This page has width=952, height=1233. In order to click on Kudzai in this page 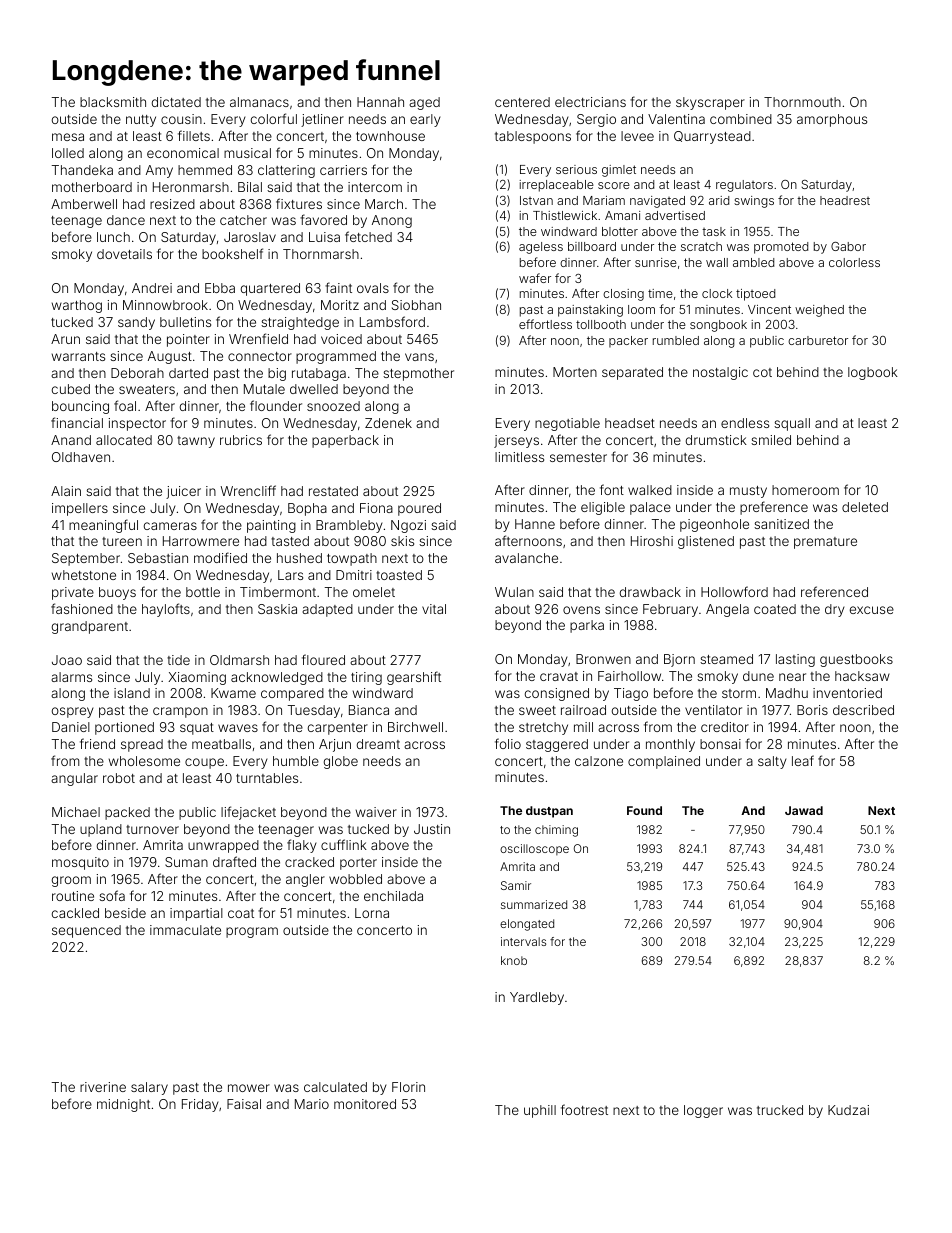, I will do `click(848, 1110)`.
